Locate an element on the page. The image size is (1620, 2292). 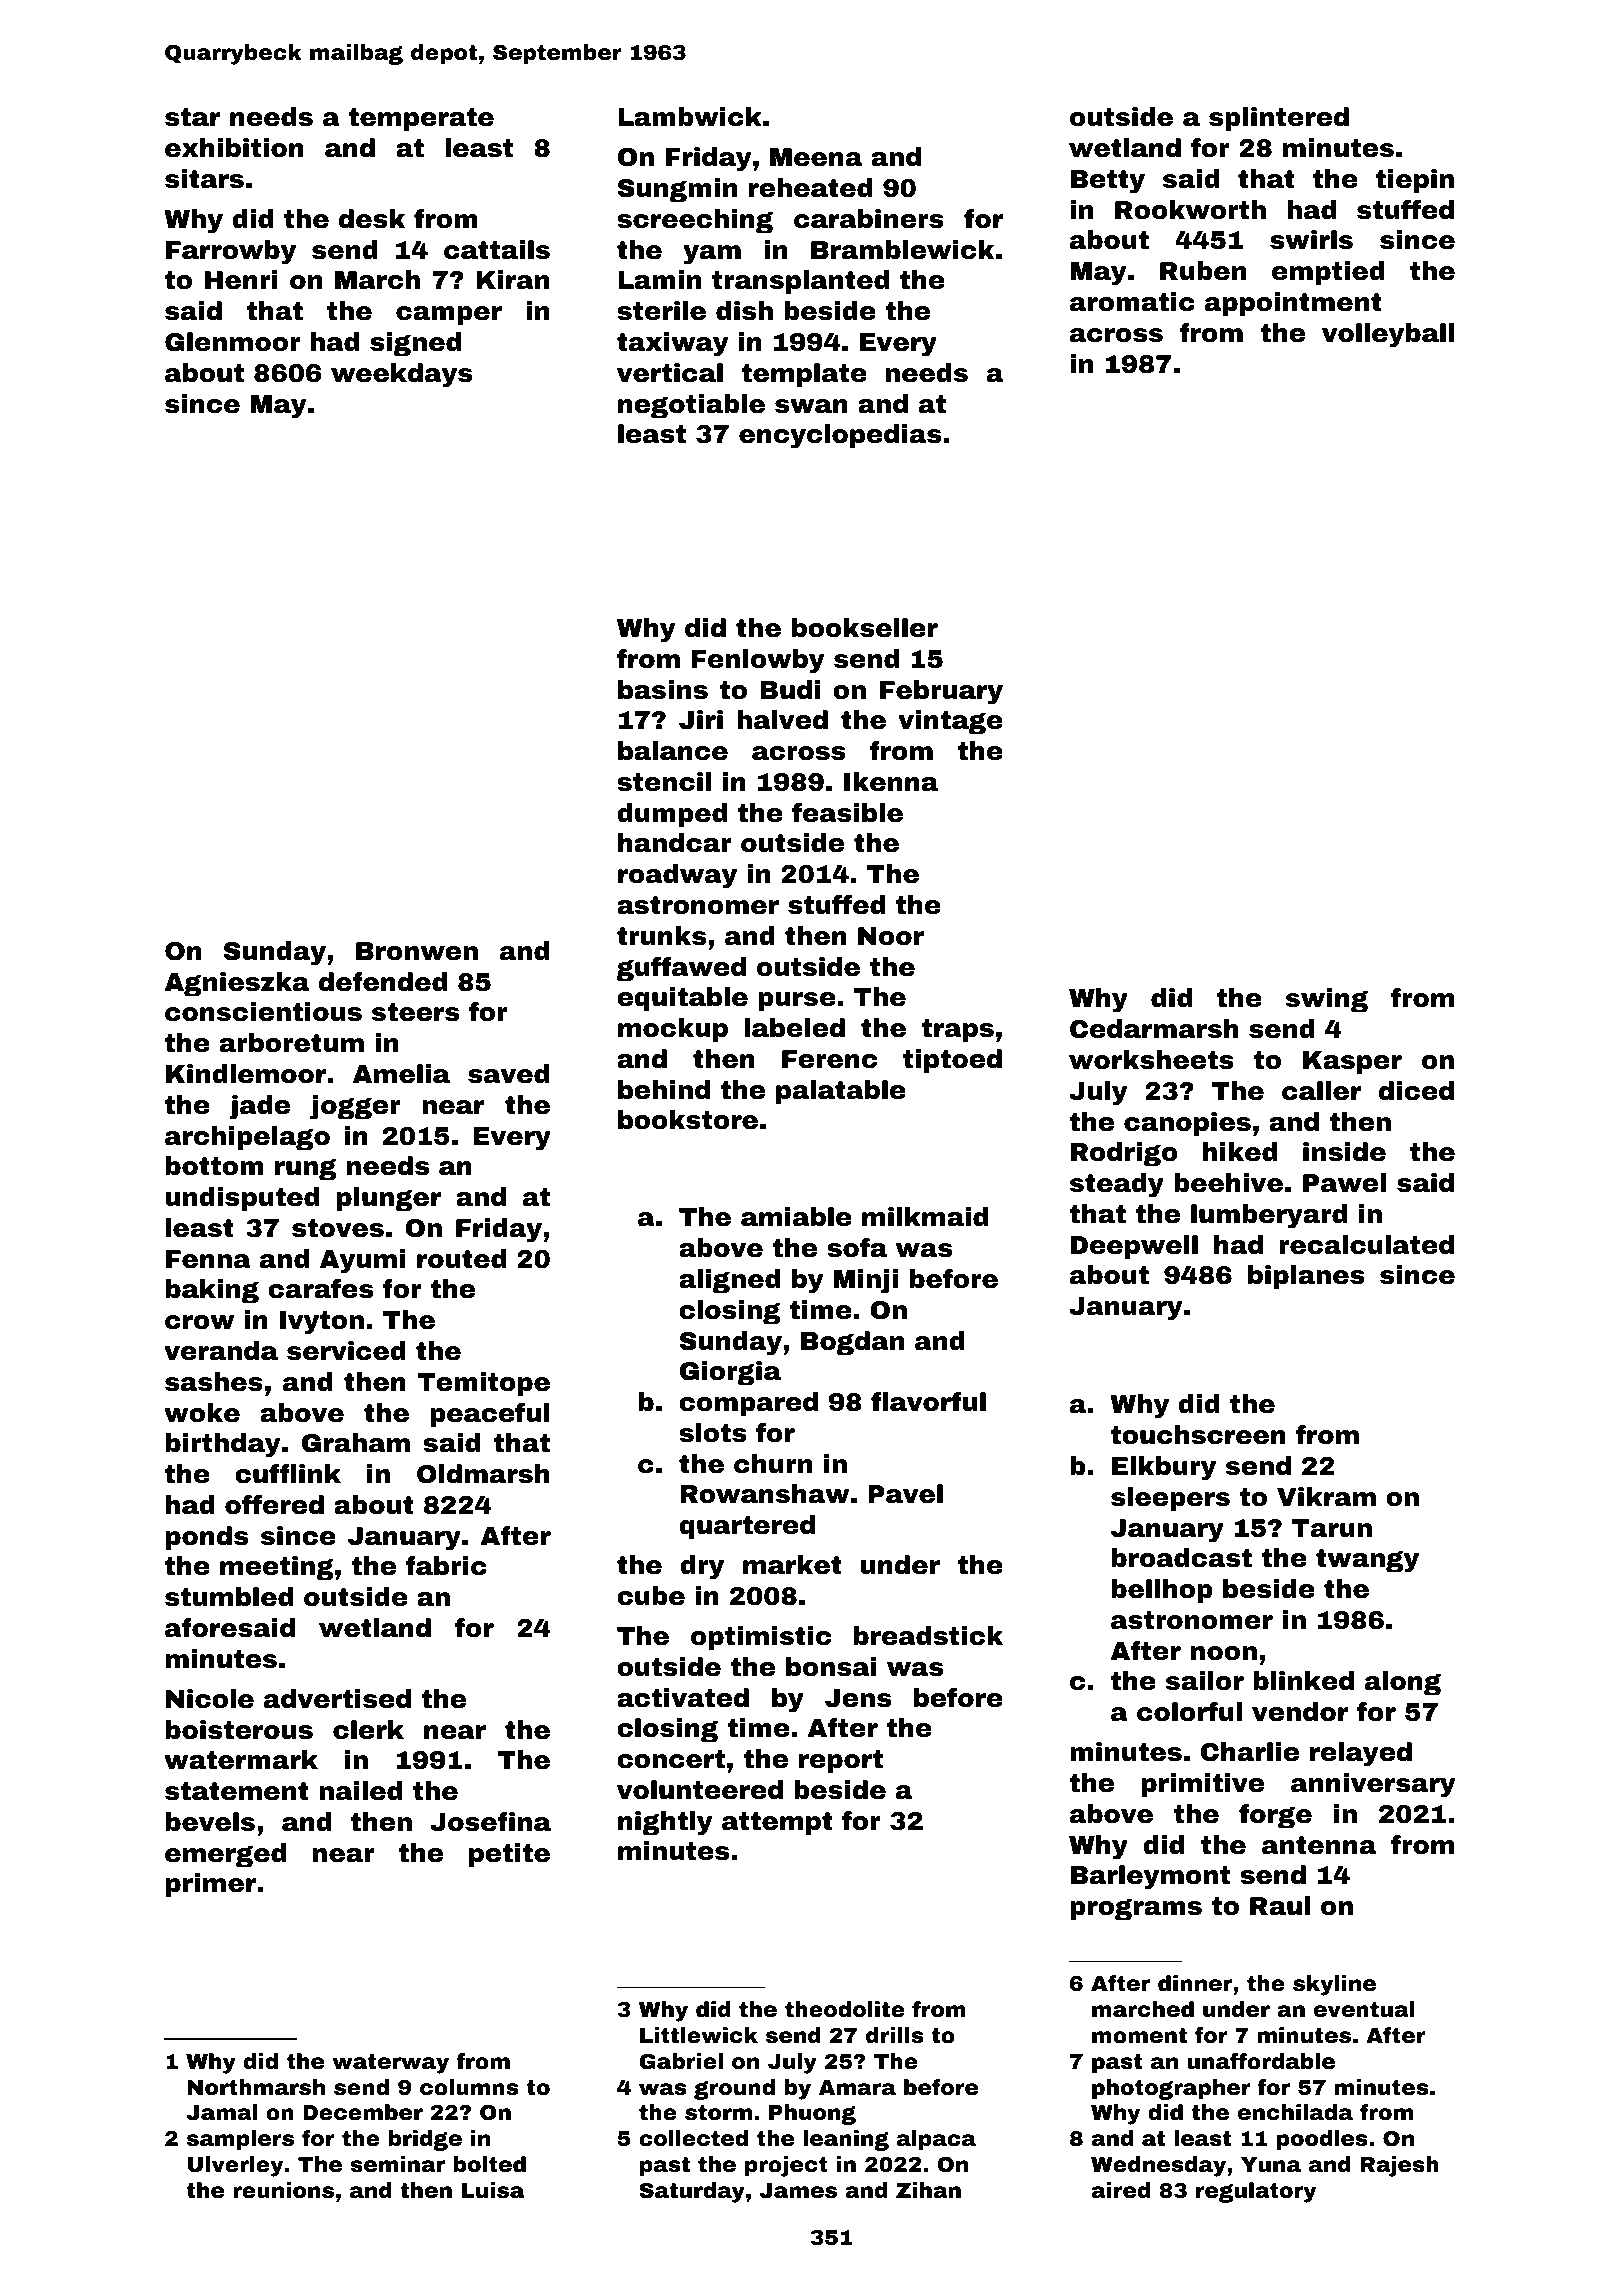
Zihan is located at coordinates (928, 2190).
